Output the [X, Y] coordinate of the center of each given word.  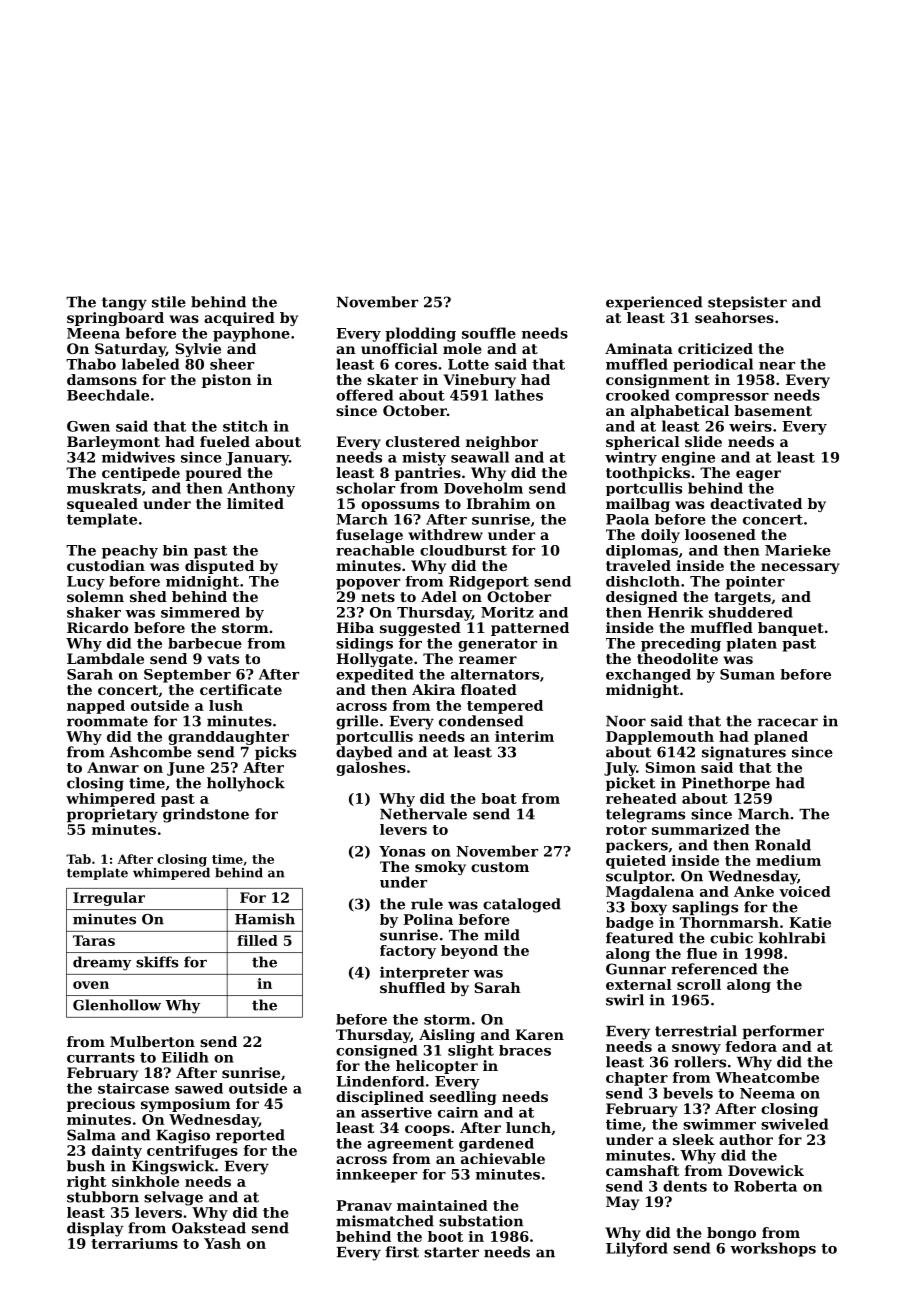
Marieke [798, 550]
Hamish [265, 919]
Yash [222, 1243]
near [777, 366]
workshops [773, 1249]
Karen [539, 1034]
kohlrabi [792, 938]
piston [227, 381]
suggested [420, 629]
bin [175, 550]
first [402, 1252]
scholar [365, 488]
